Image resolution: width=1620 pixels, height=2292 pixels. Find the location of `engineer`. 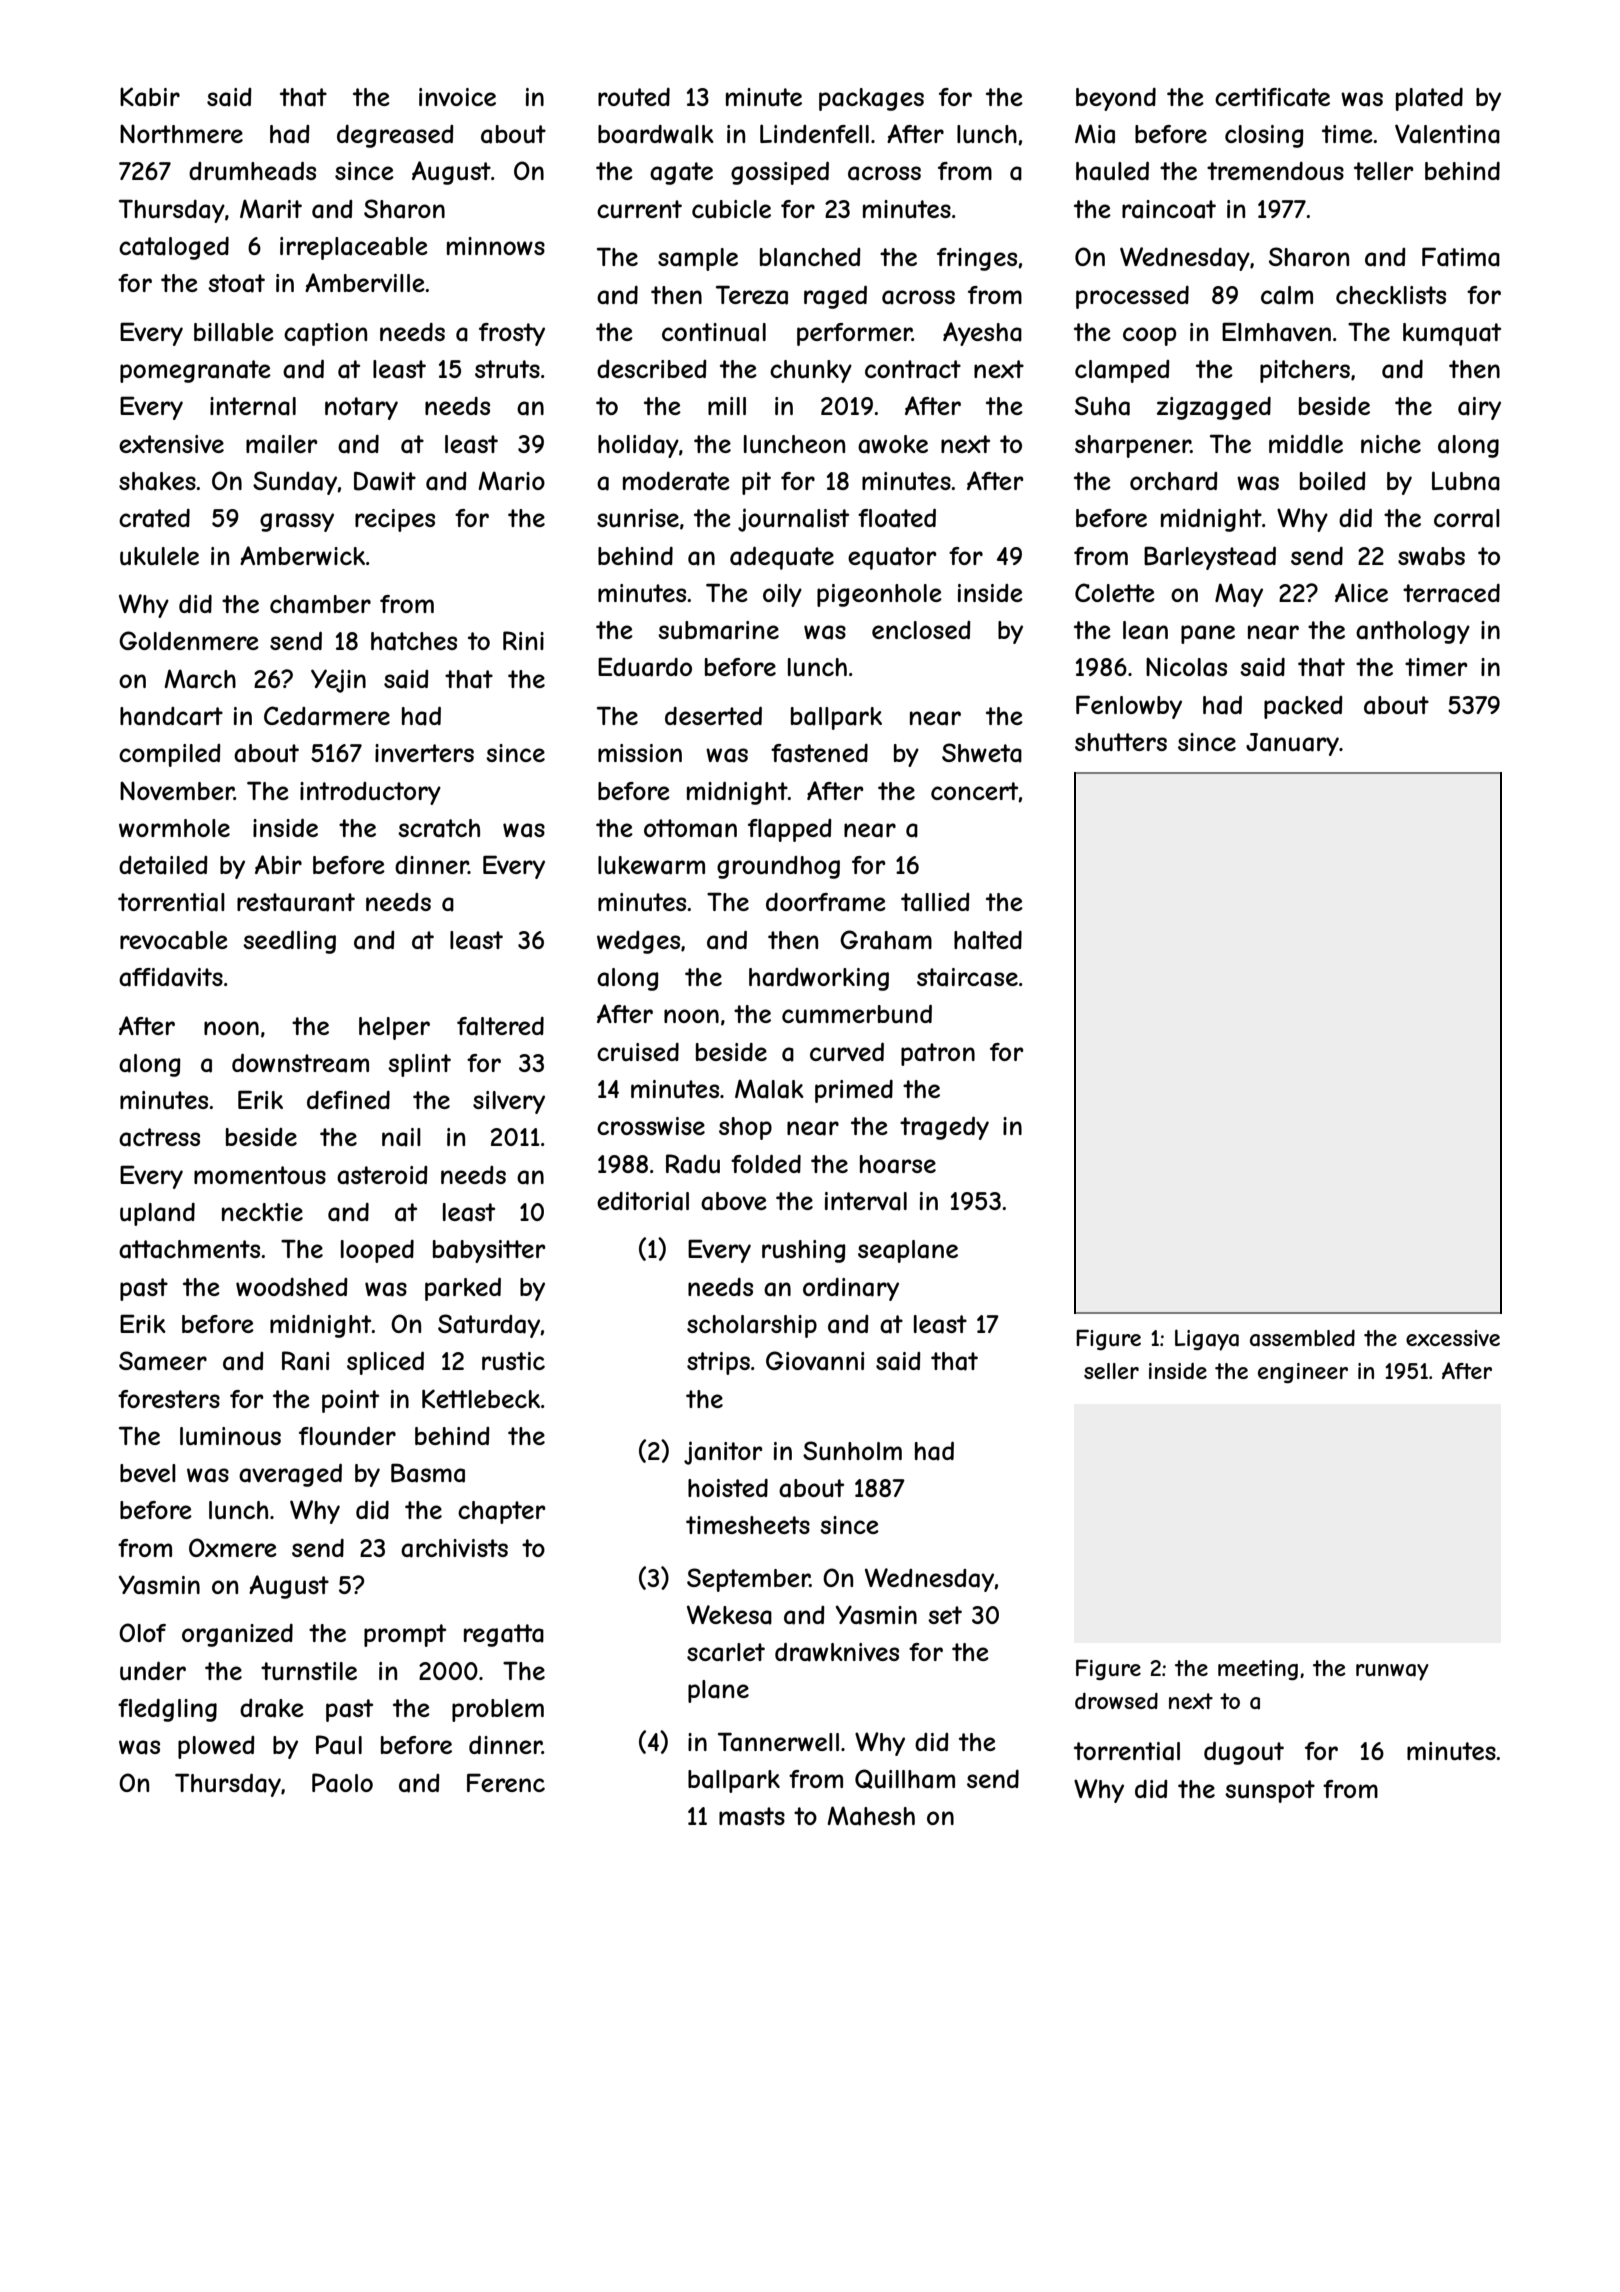

engineer is located at coordinates (1303, 1373).
